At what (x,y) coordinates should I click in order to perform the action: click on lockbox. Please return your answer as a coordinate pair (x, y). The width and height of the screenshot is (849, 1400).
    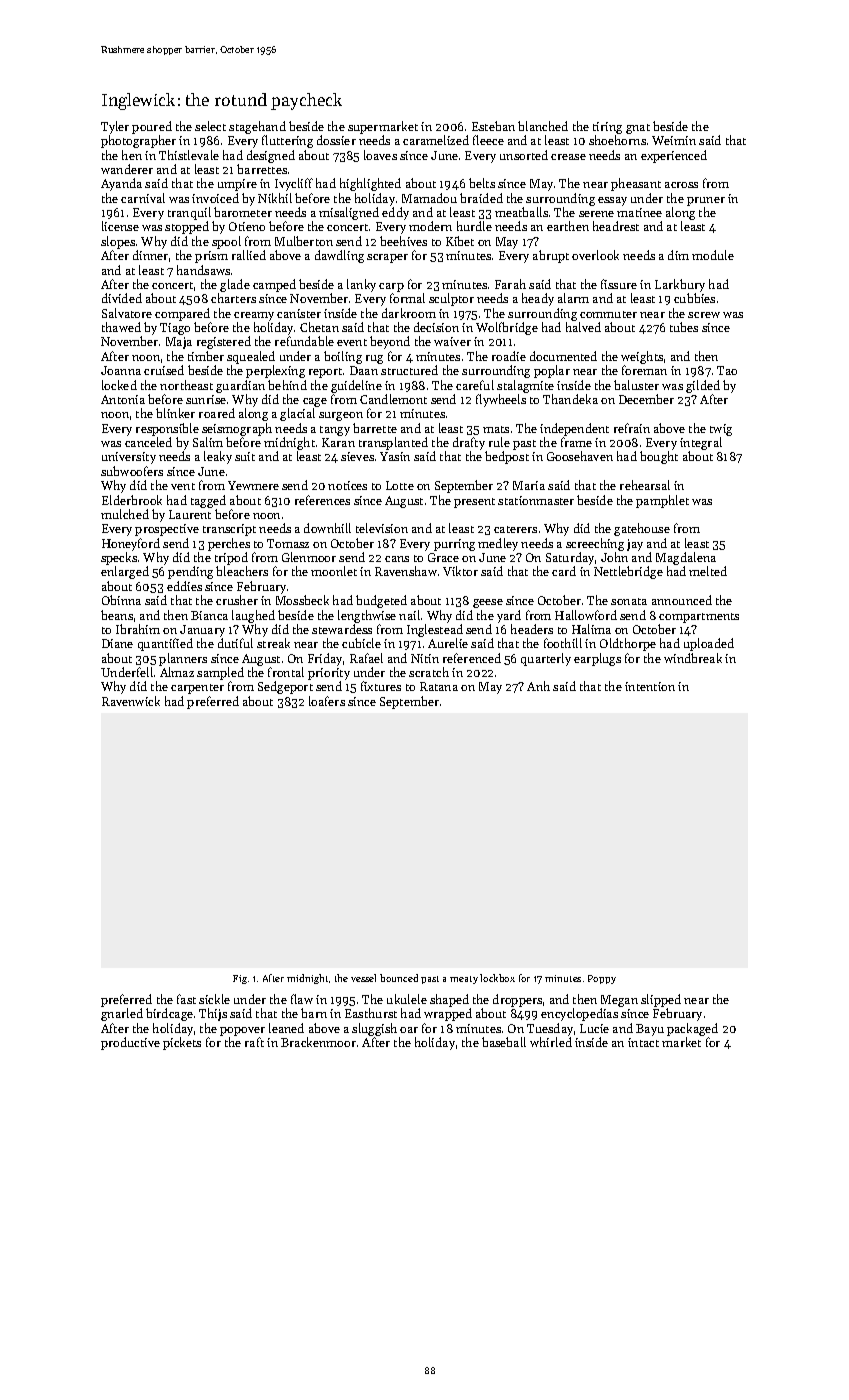
    Looking at the image, I should click on (497, 978).
